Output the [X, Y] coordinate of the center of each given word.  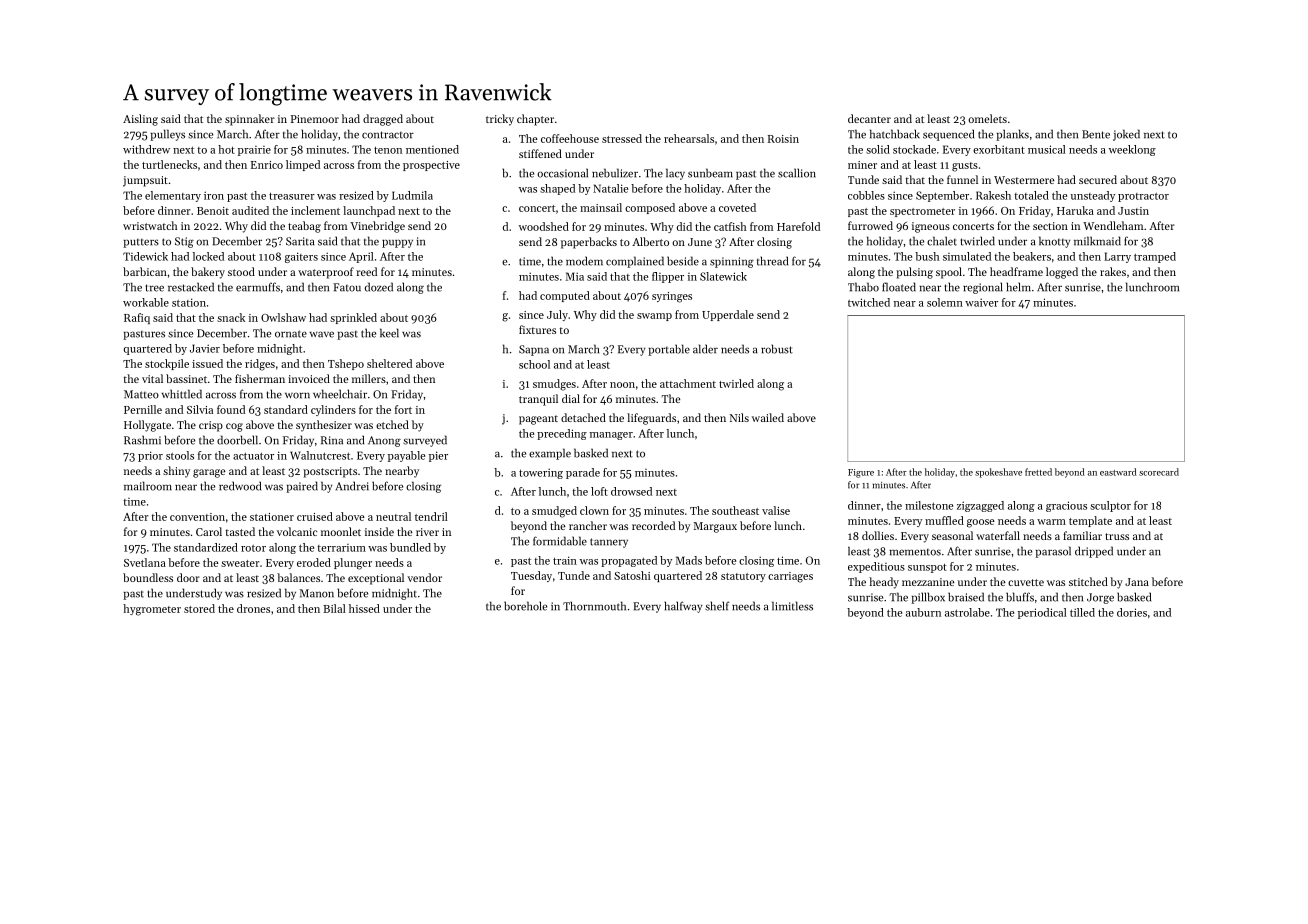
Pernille [143, 409]
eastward [1118, 472]
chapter [535, 120]
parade [583, 473]
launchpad [369, 211]
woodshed [544, 226]
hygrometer [152, 610]
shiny [176, 472]
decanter [869, 118]
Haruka [1075, 210]
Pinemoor [315, 119]
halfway [683, 607]
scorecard [1159, 472]
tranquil [538, 400]
